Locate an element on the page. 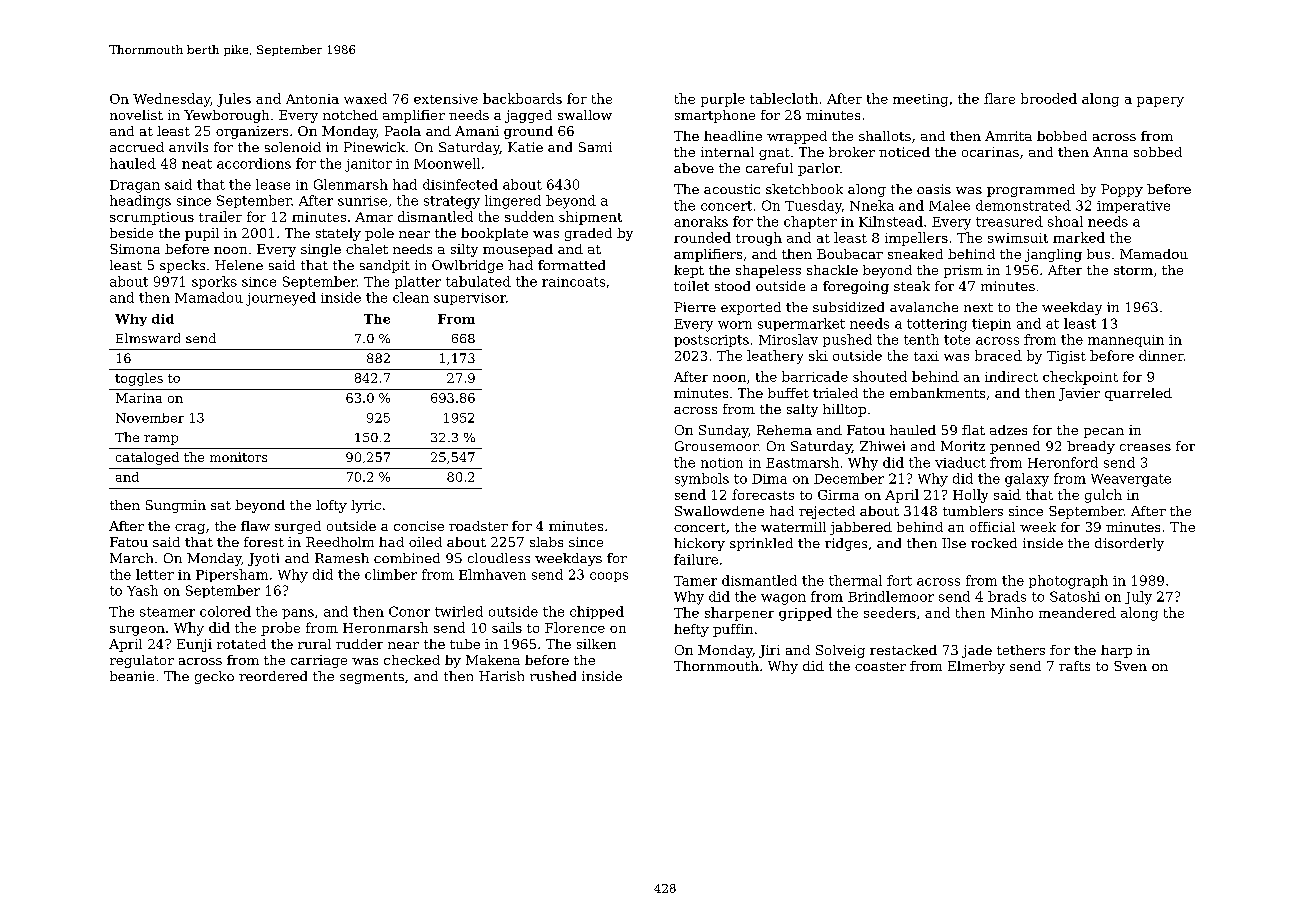 This document has height=924, width=1308. toggles is located at coordinates (139, 379).
